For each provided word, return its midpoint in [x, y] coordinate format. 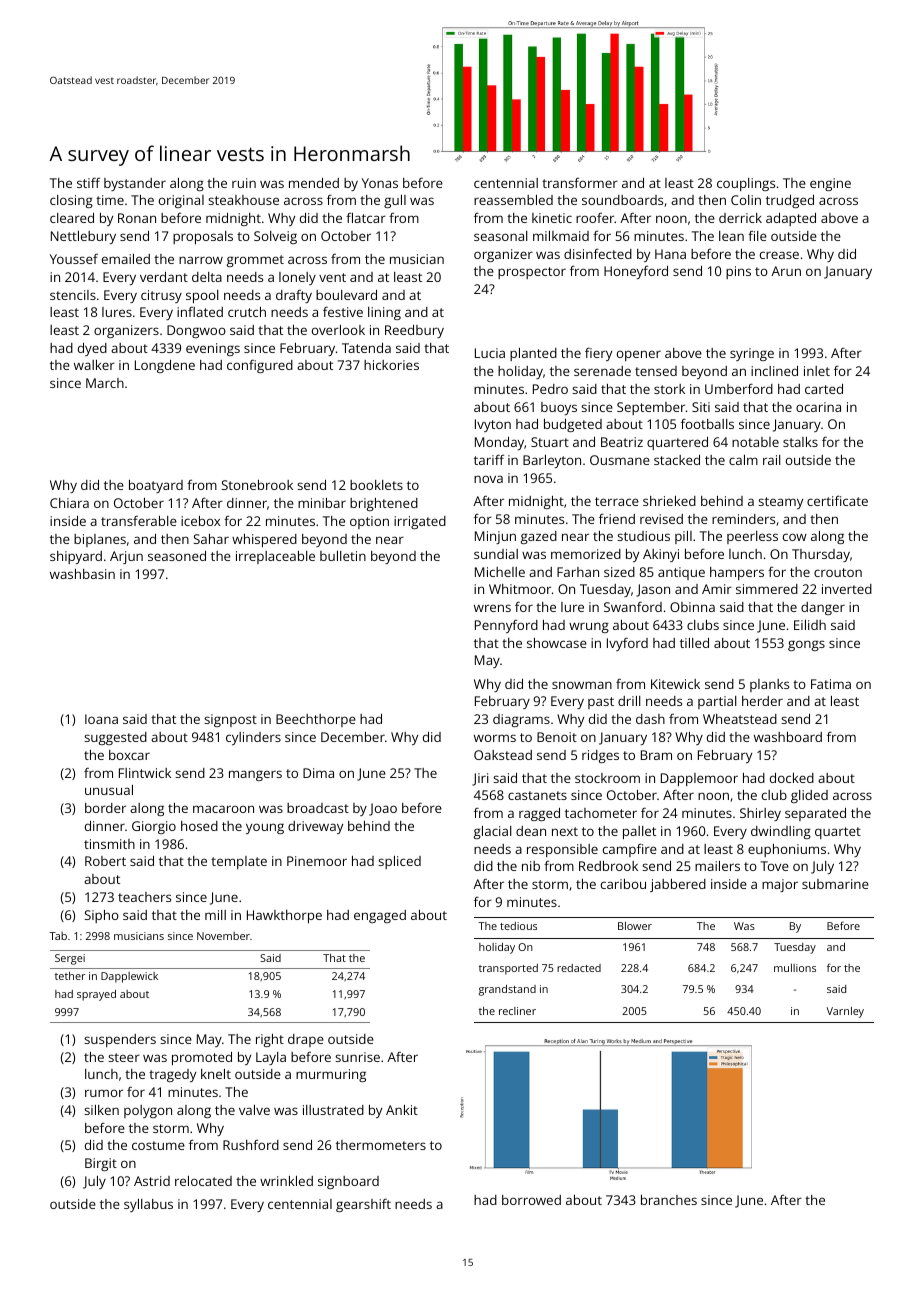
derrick [740, 218]
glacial [493, 832]
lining [384, 313]
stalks [800, 442]
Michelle [500, 572]
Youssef [74, 259]
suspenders [120, 1040]
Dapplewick [129, 977]
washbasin [82, 574]
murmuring [331, 1075]
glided [809, 796]
